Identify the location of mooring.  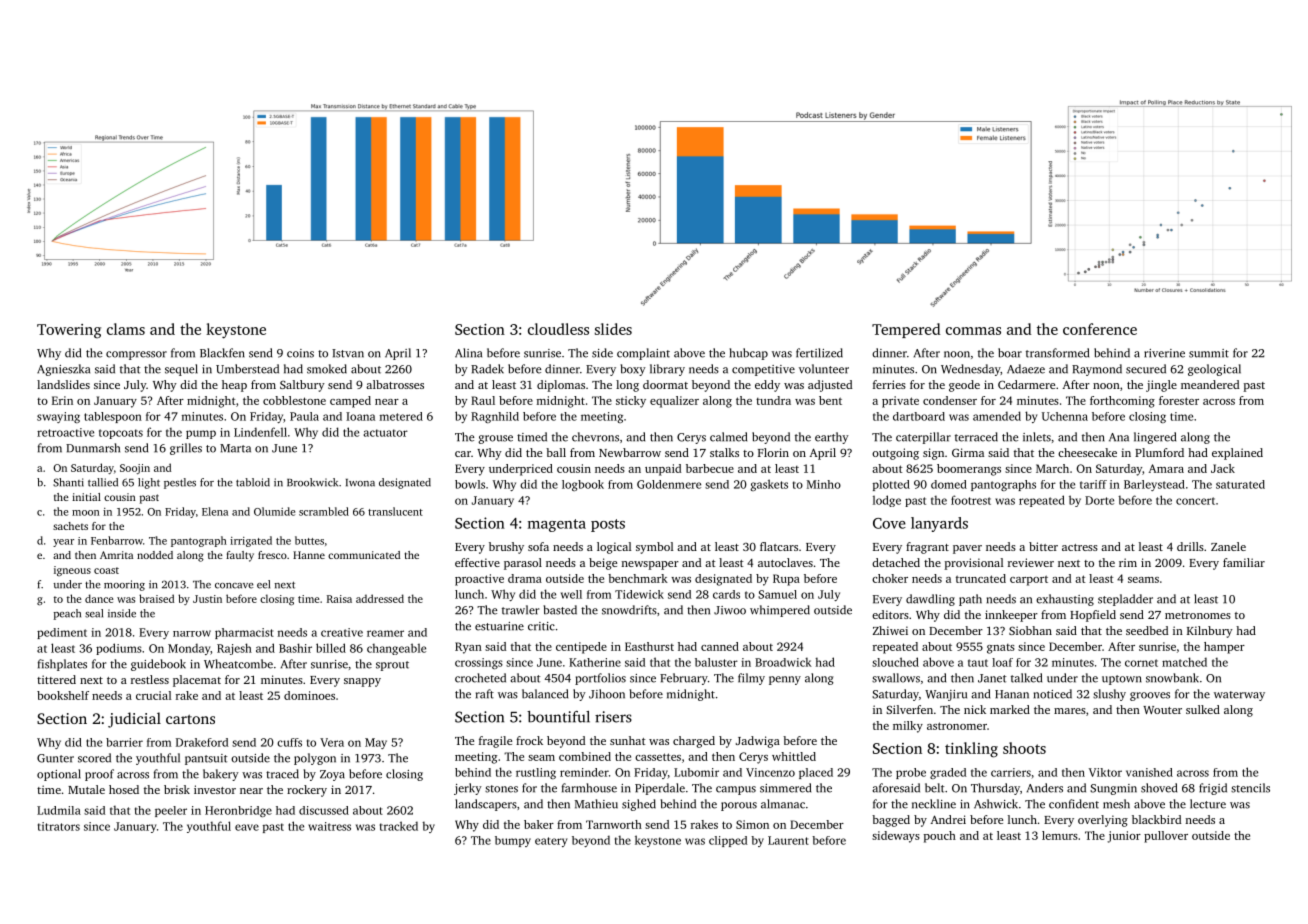
(124, 585).
